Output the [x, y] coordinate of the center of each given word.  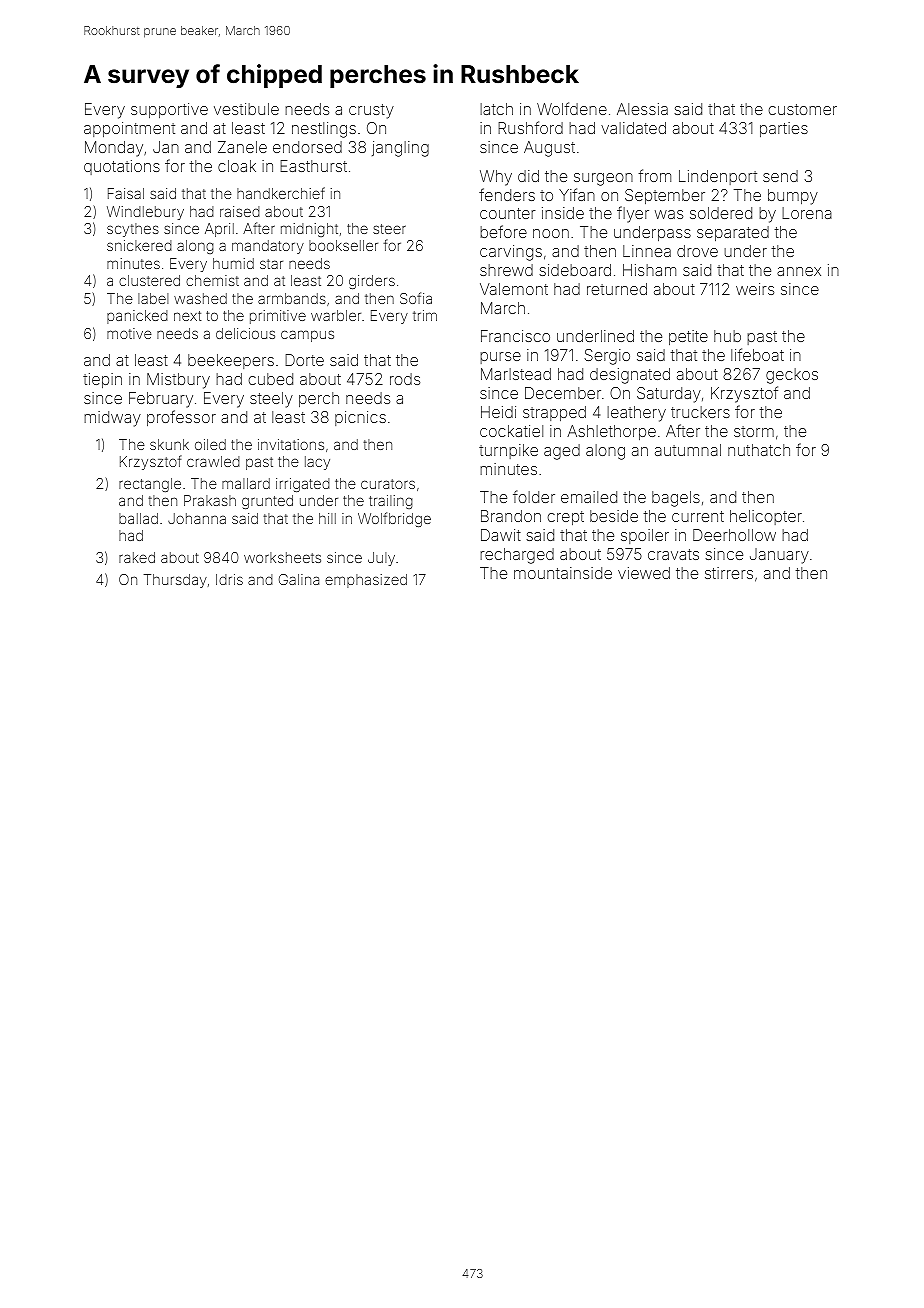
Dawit [501, 535]
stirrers [729, 573]
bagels [676, 499]
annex [799, 271]
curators [388, 484]
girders [372, 282]
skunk [169, 444]
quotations [122, 167]
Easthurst [313, 166]
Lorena [807, 213]
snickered [139, 245]
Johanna [197, 518]
